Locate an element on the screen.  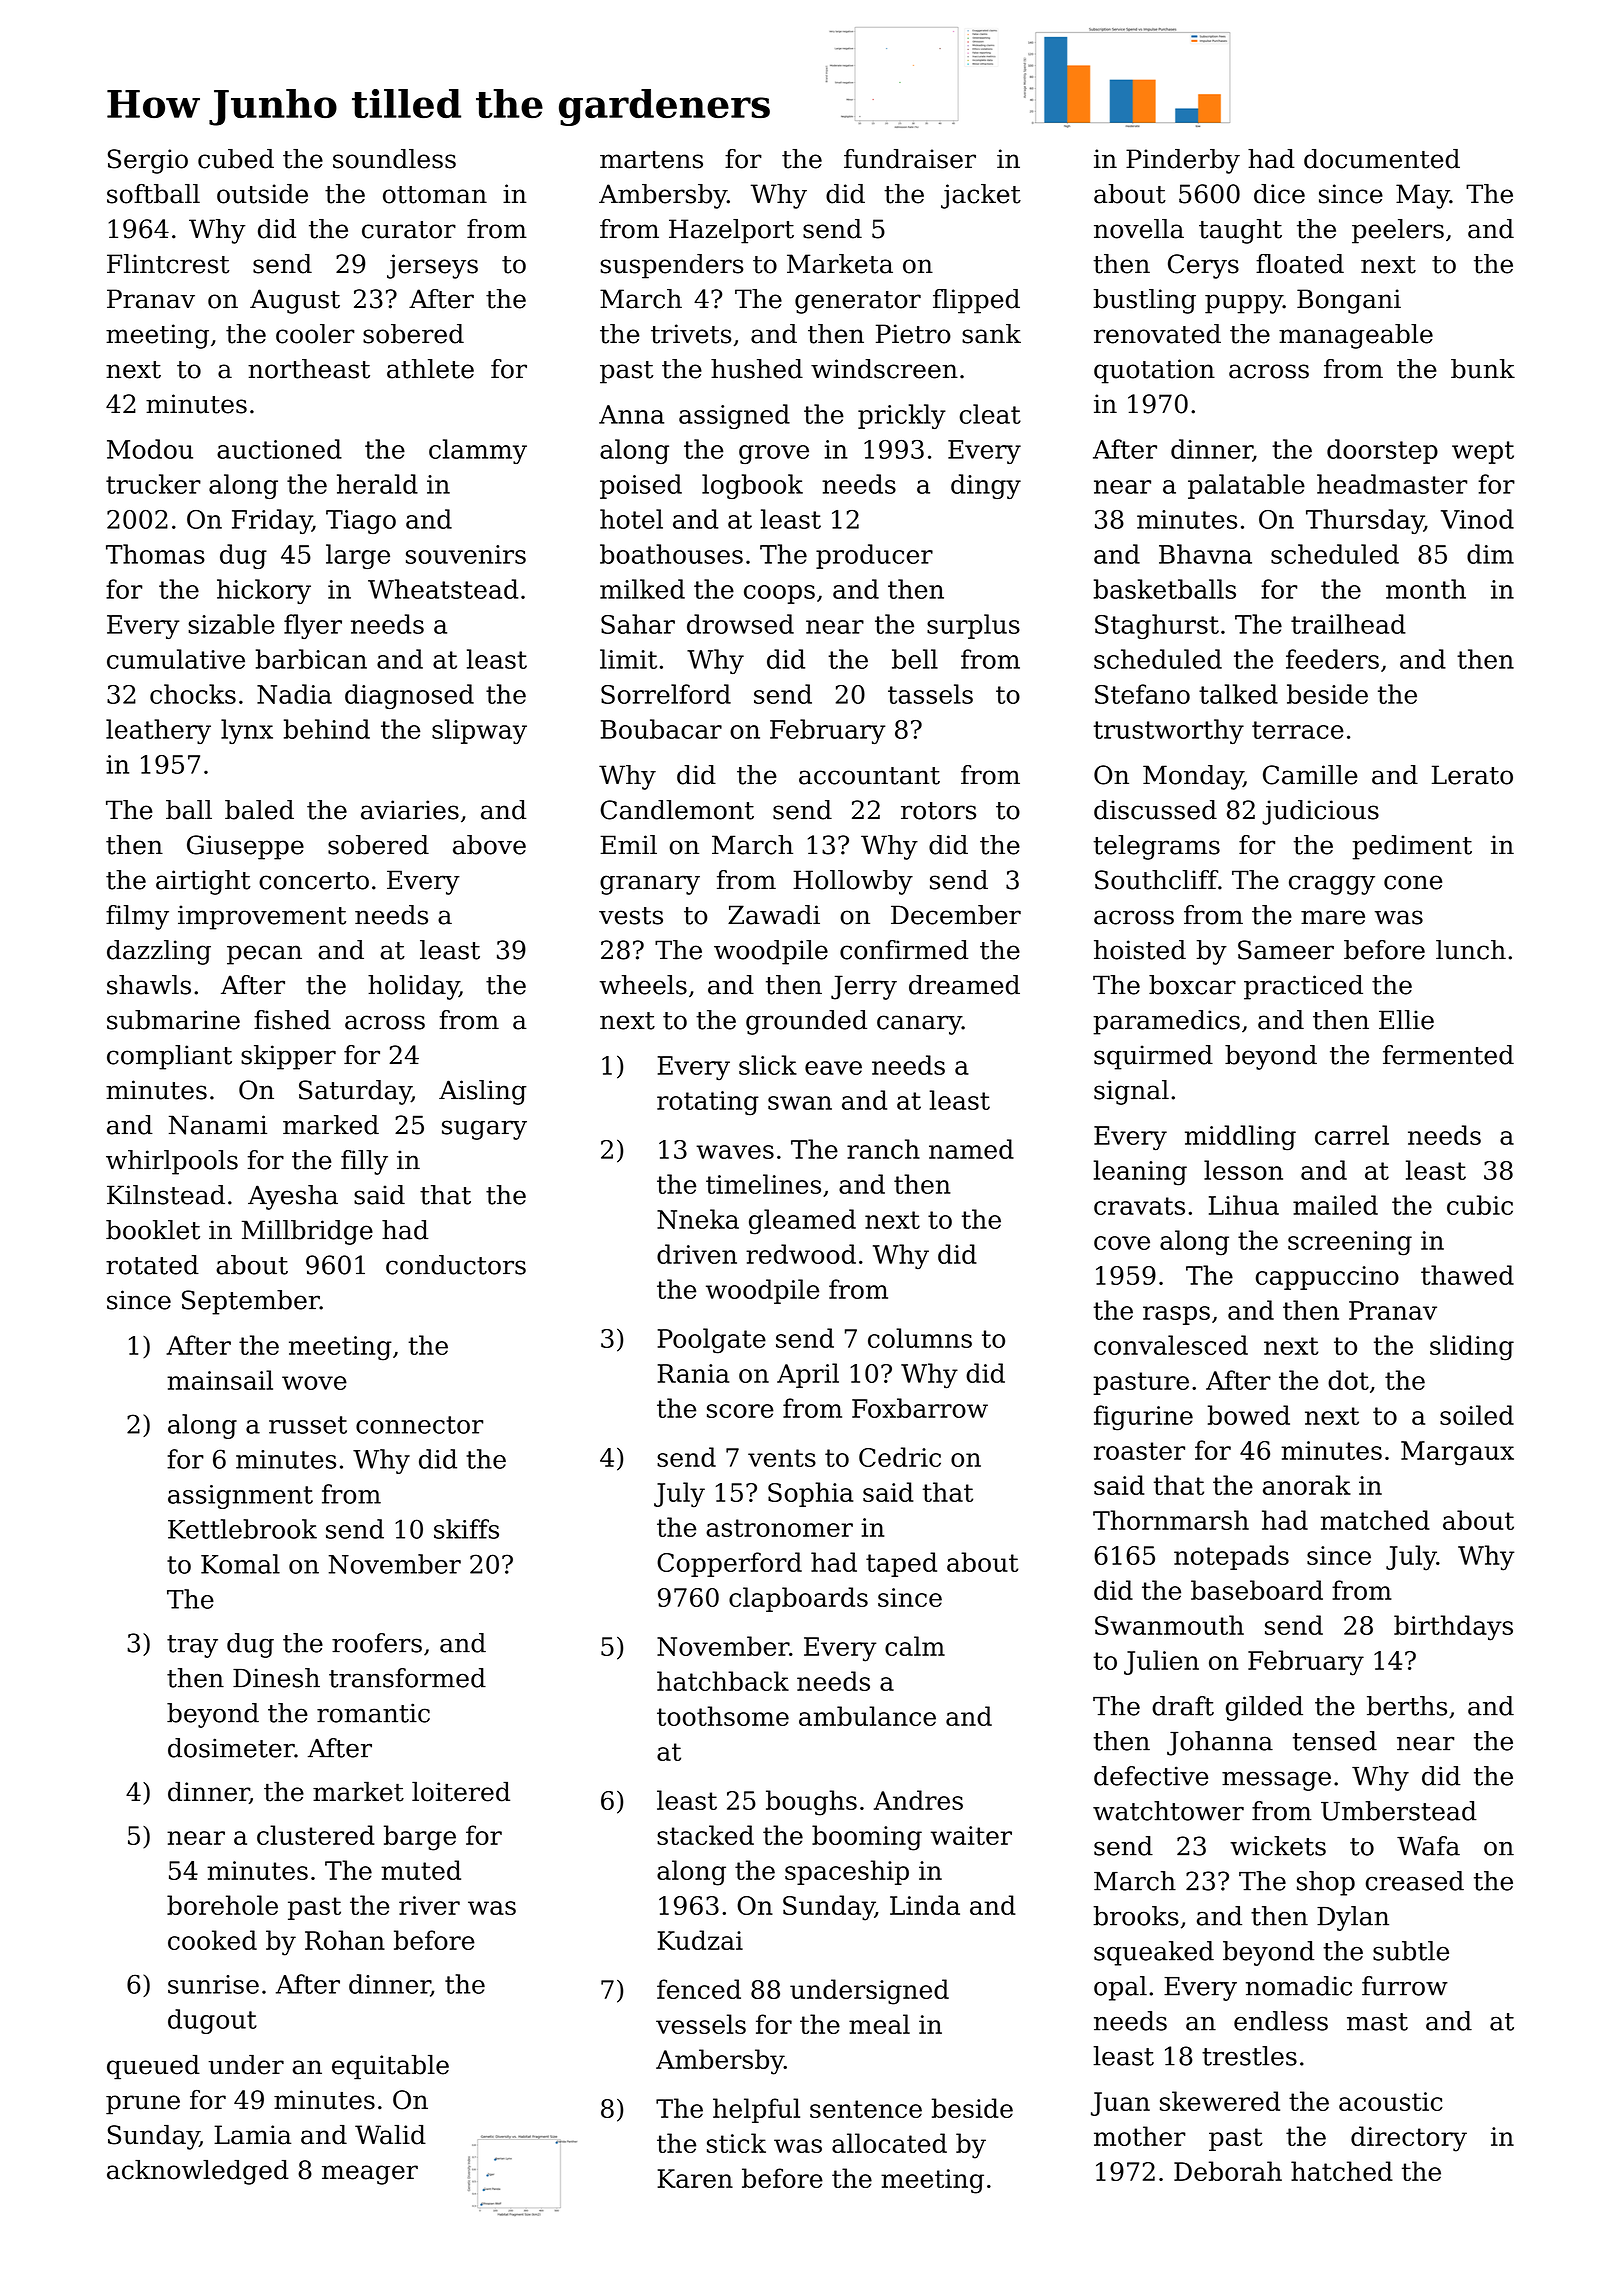
trustworthy is located at coordinates (1168, 731).
